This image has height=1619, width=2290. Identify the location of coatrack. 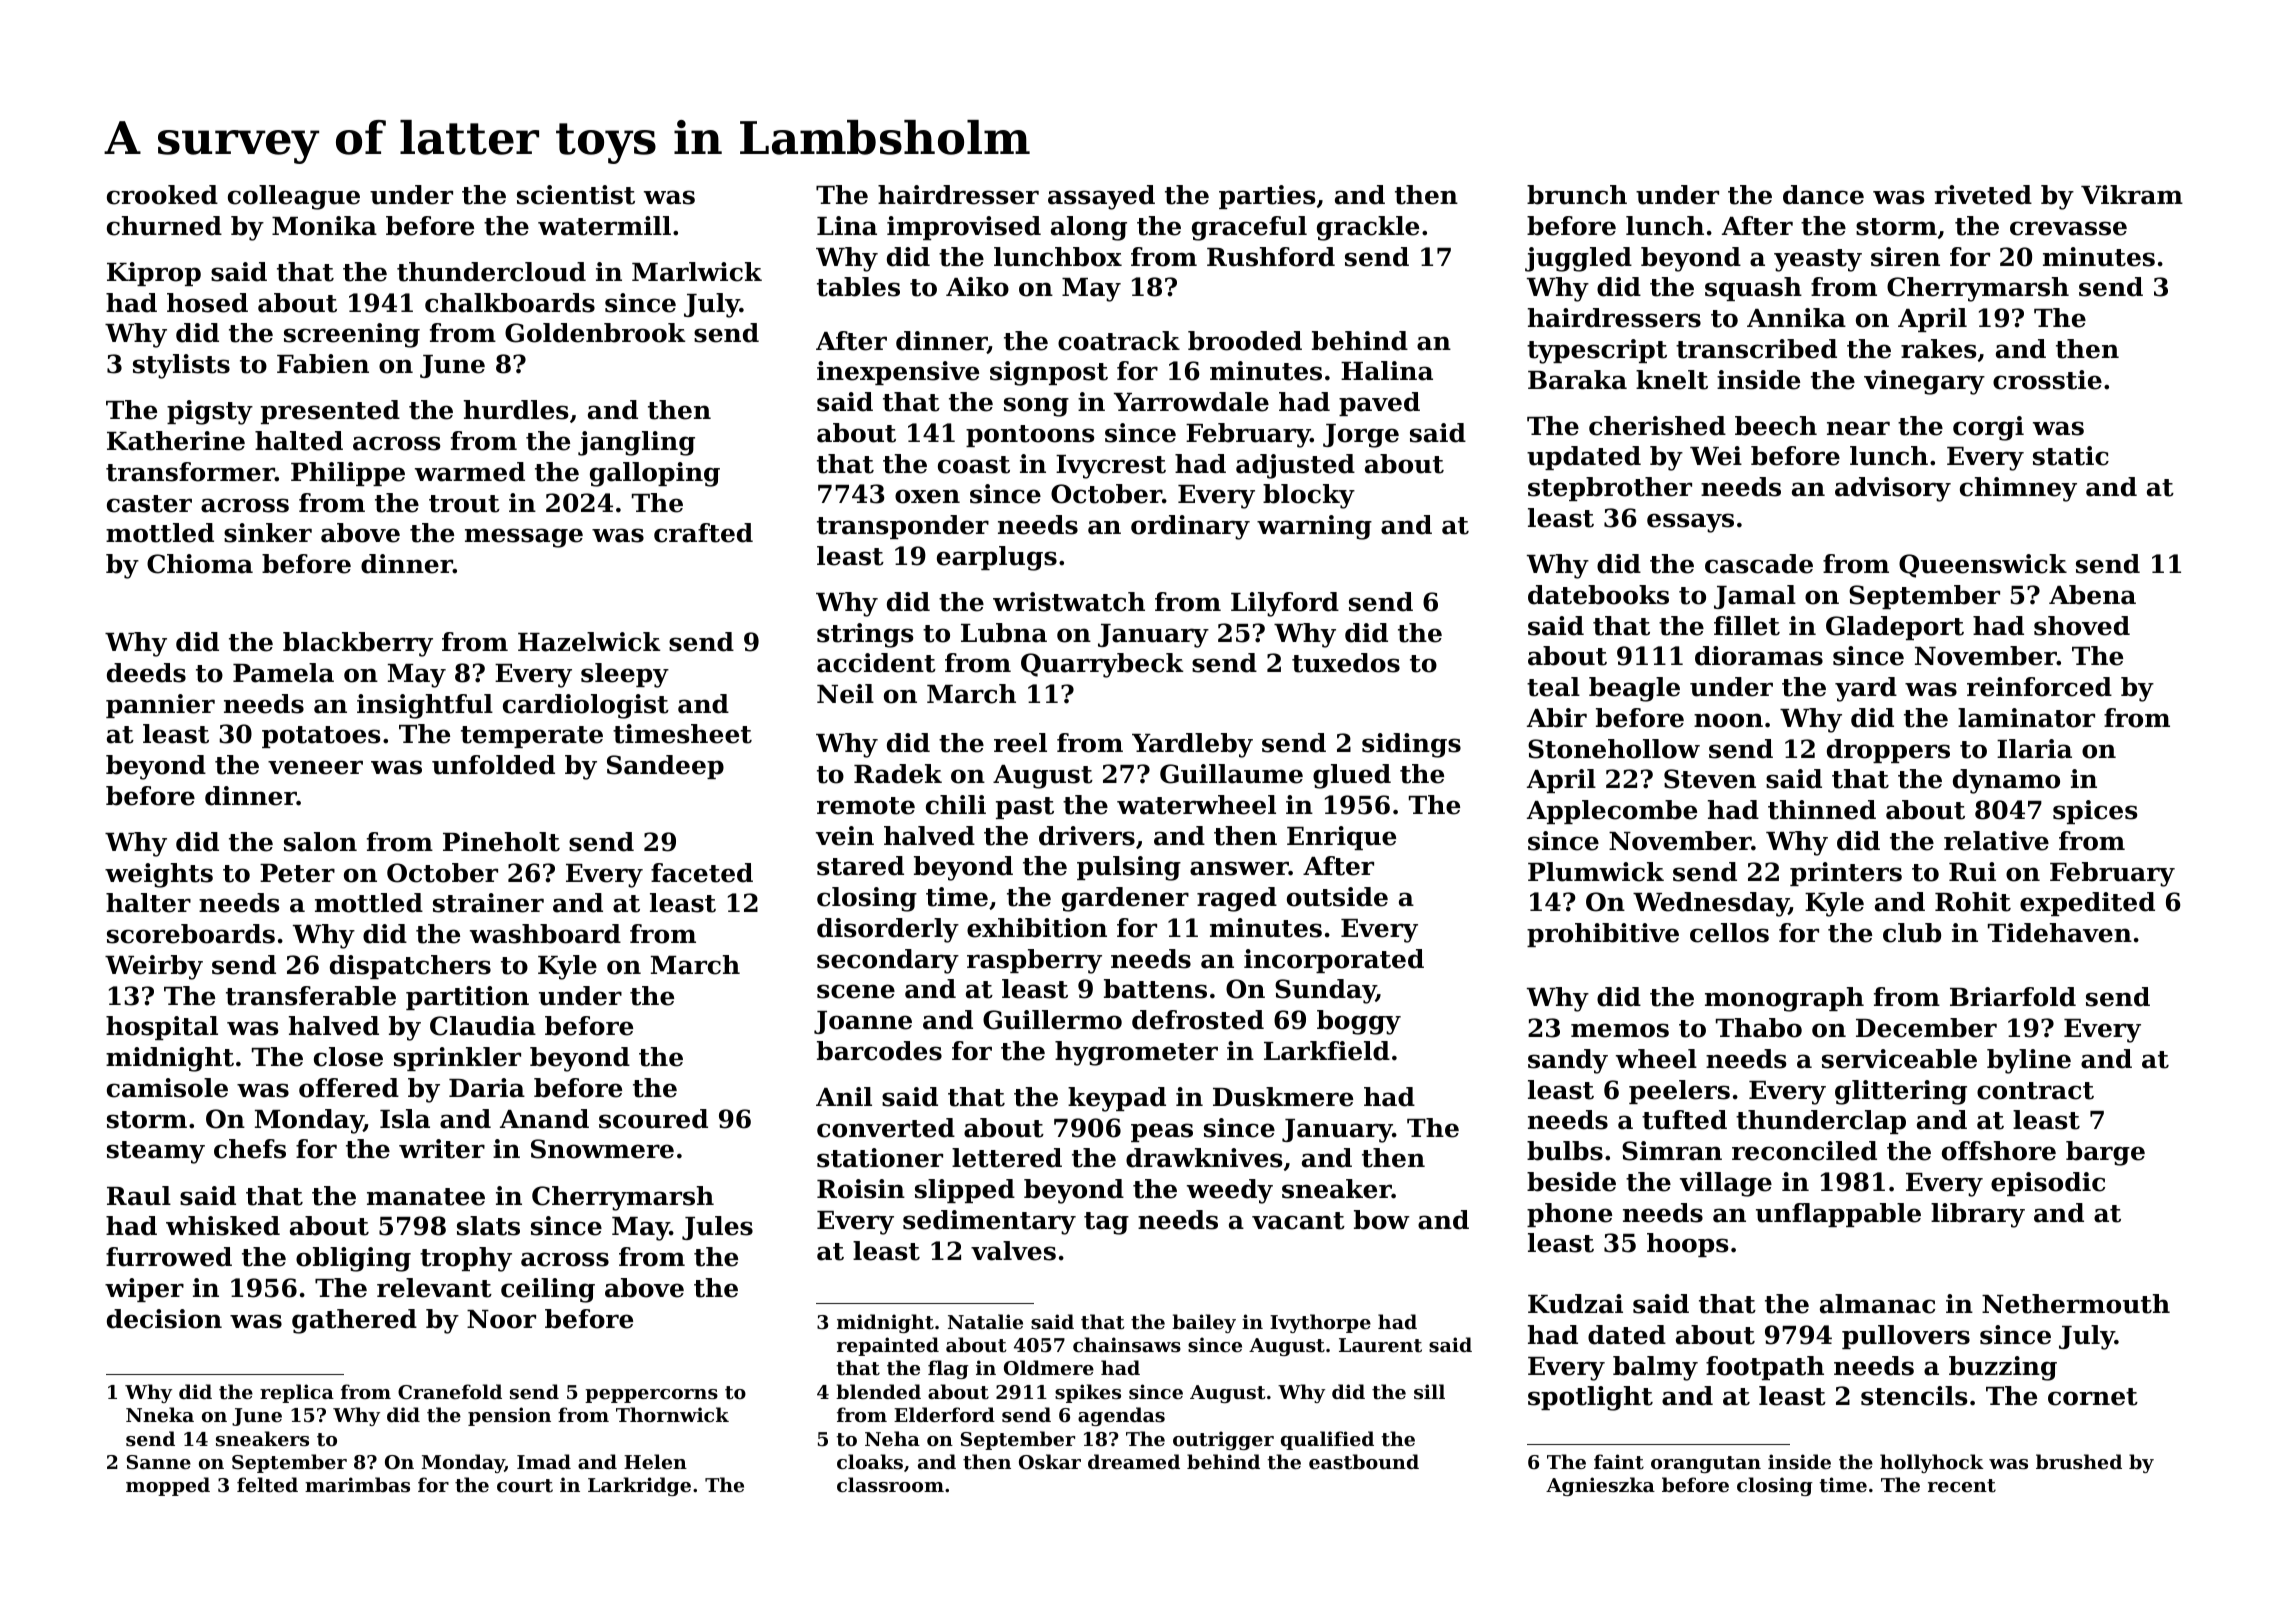
(1119, 341).
